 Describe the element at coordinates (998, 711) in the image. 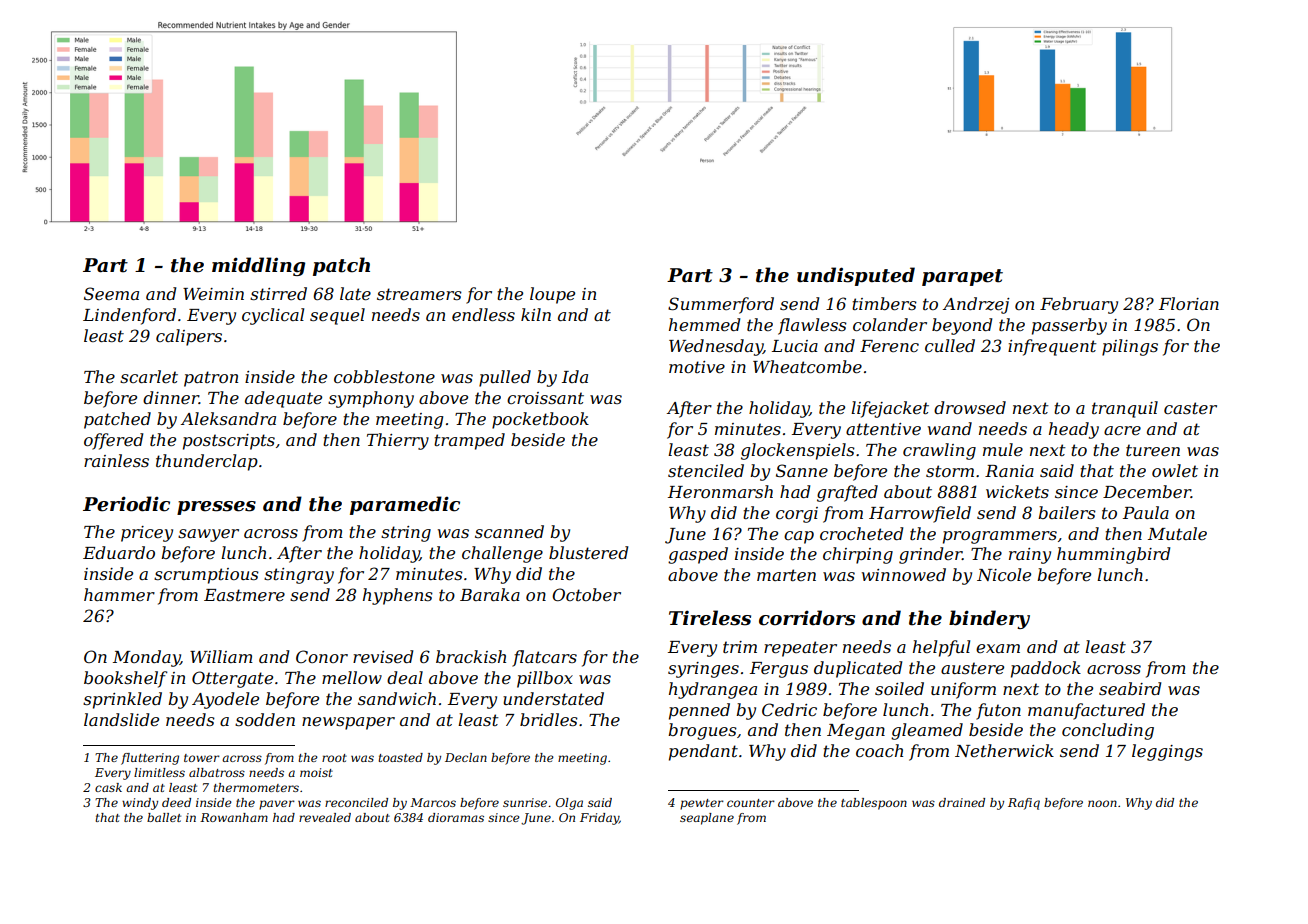

I see `futon` at that location.
